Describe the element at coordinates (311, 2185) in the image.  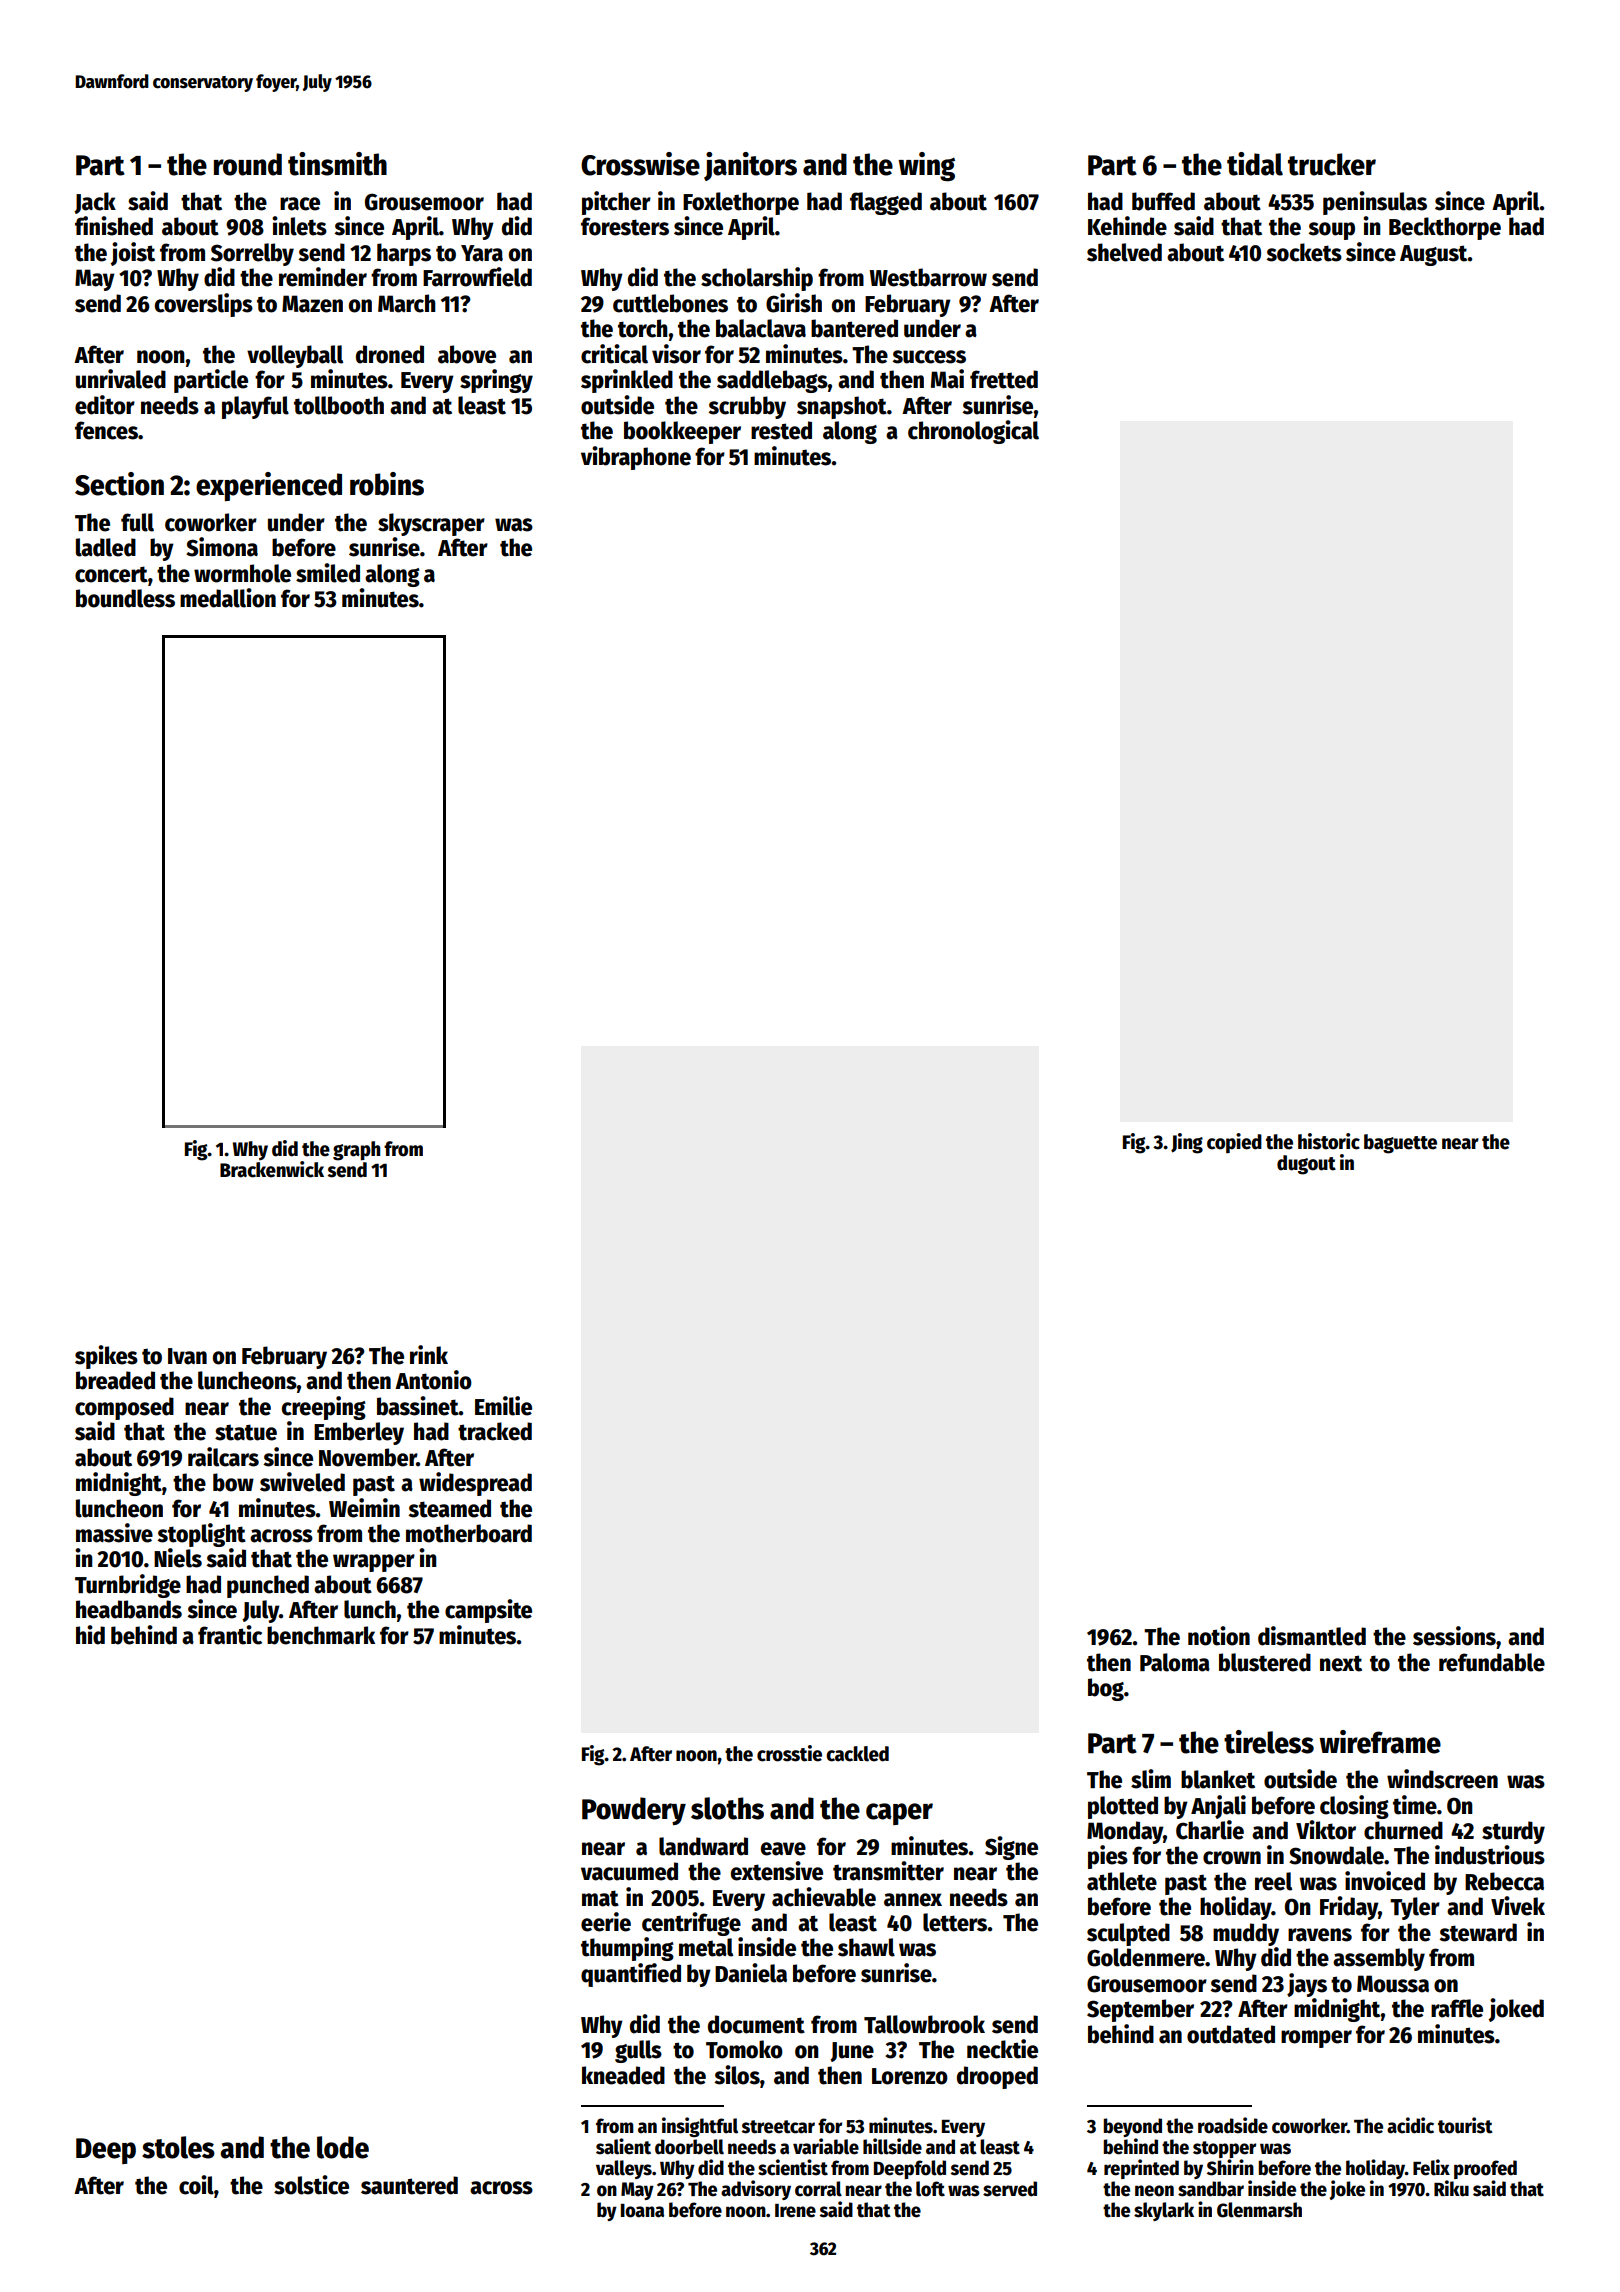
I see `solstice` at that location.
